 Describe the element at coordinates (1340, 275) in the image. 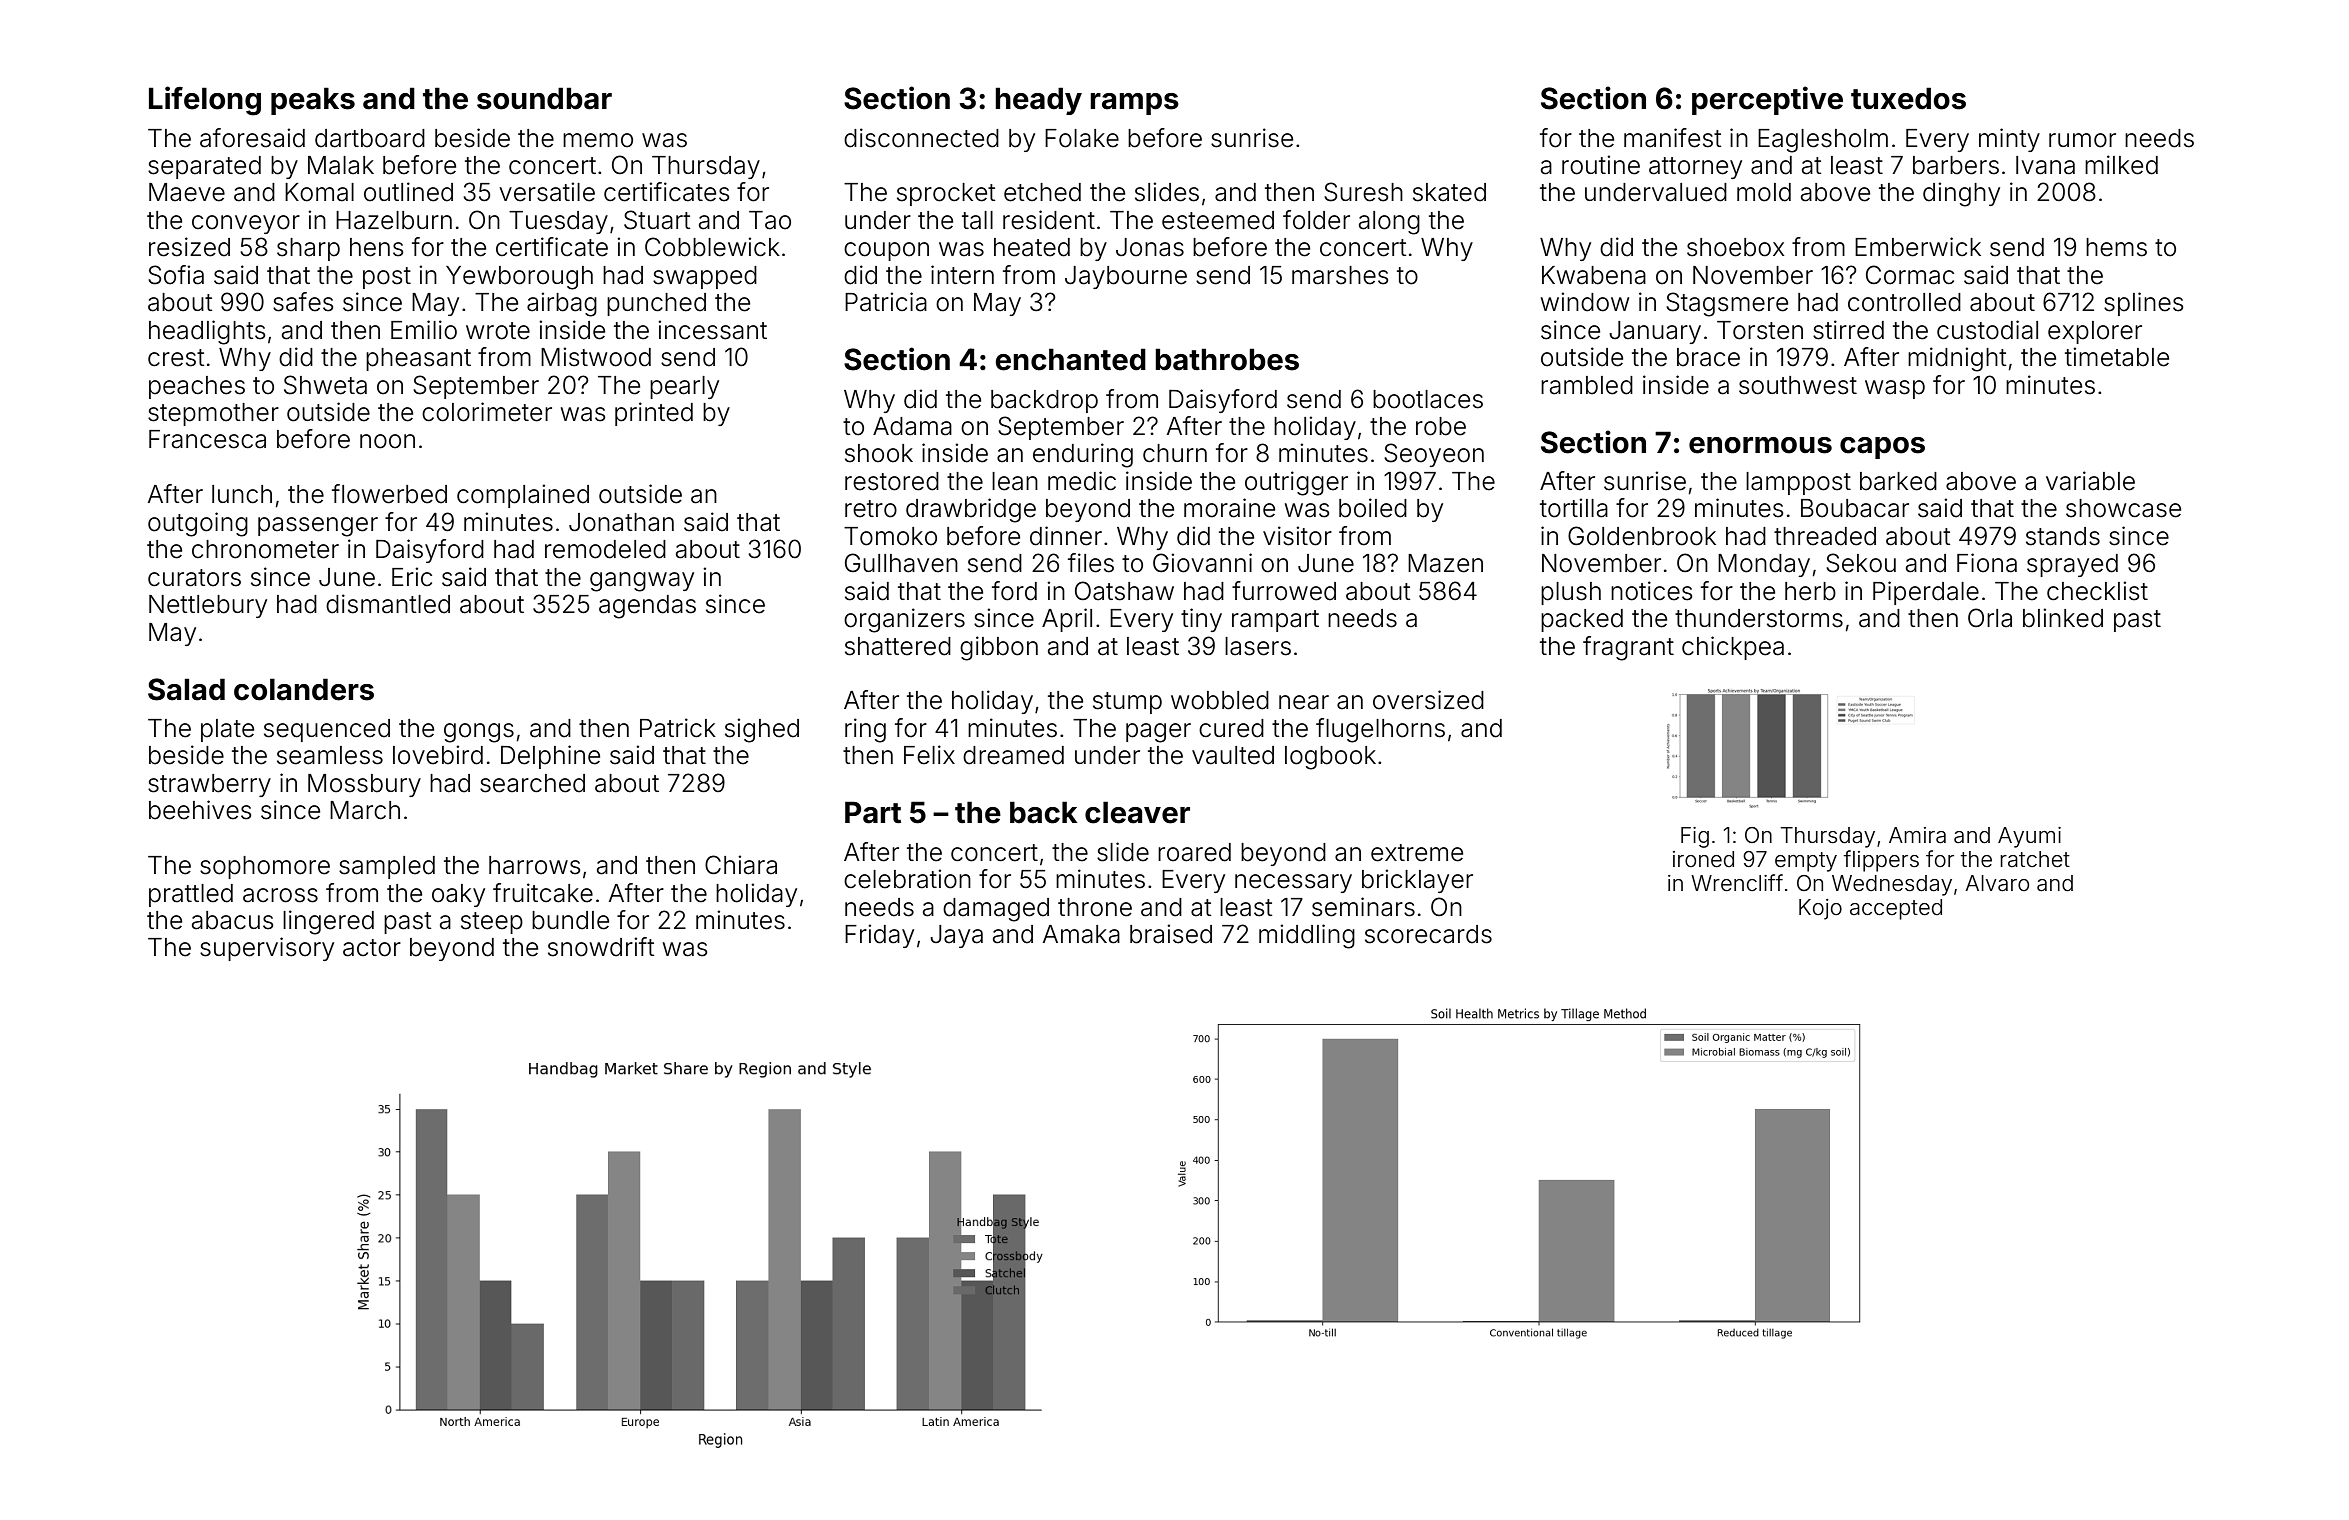

I see `marshes` at that location.
